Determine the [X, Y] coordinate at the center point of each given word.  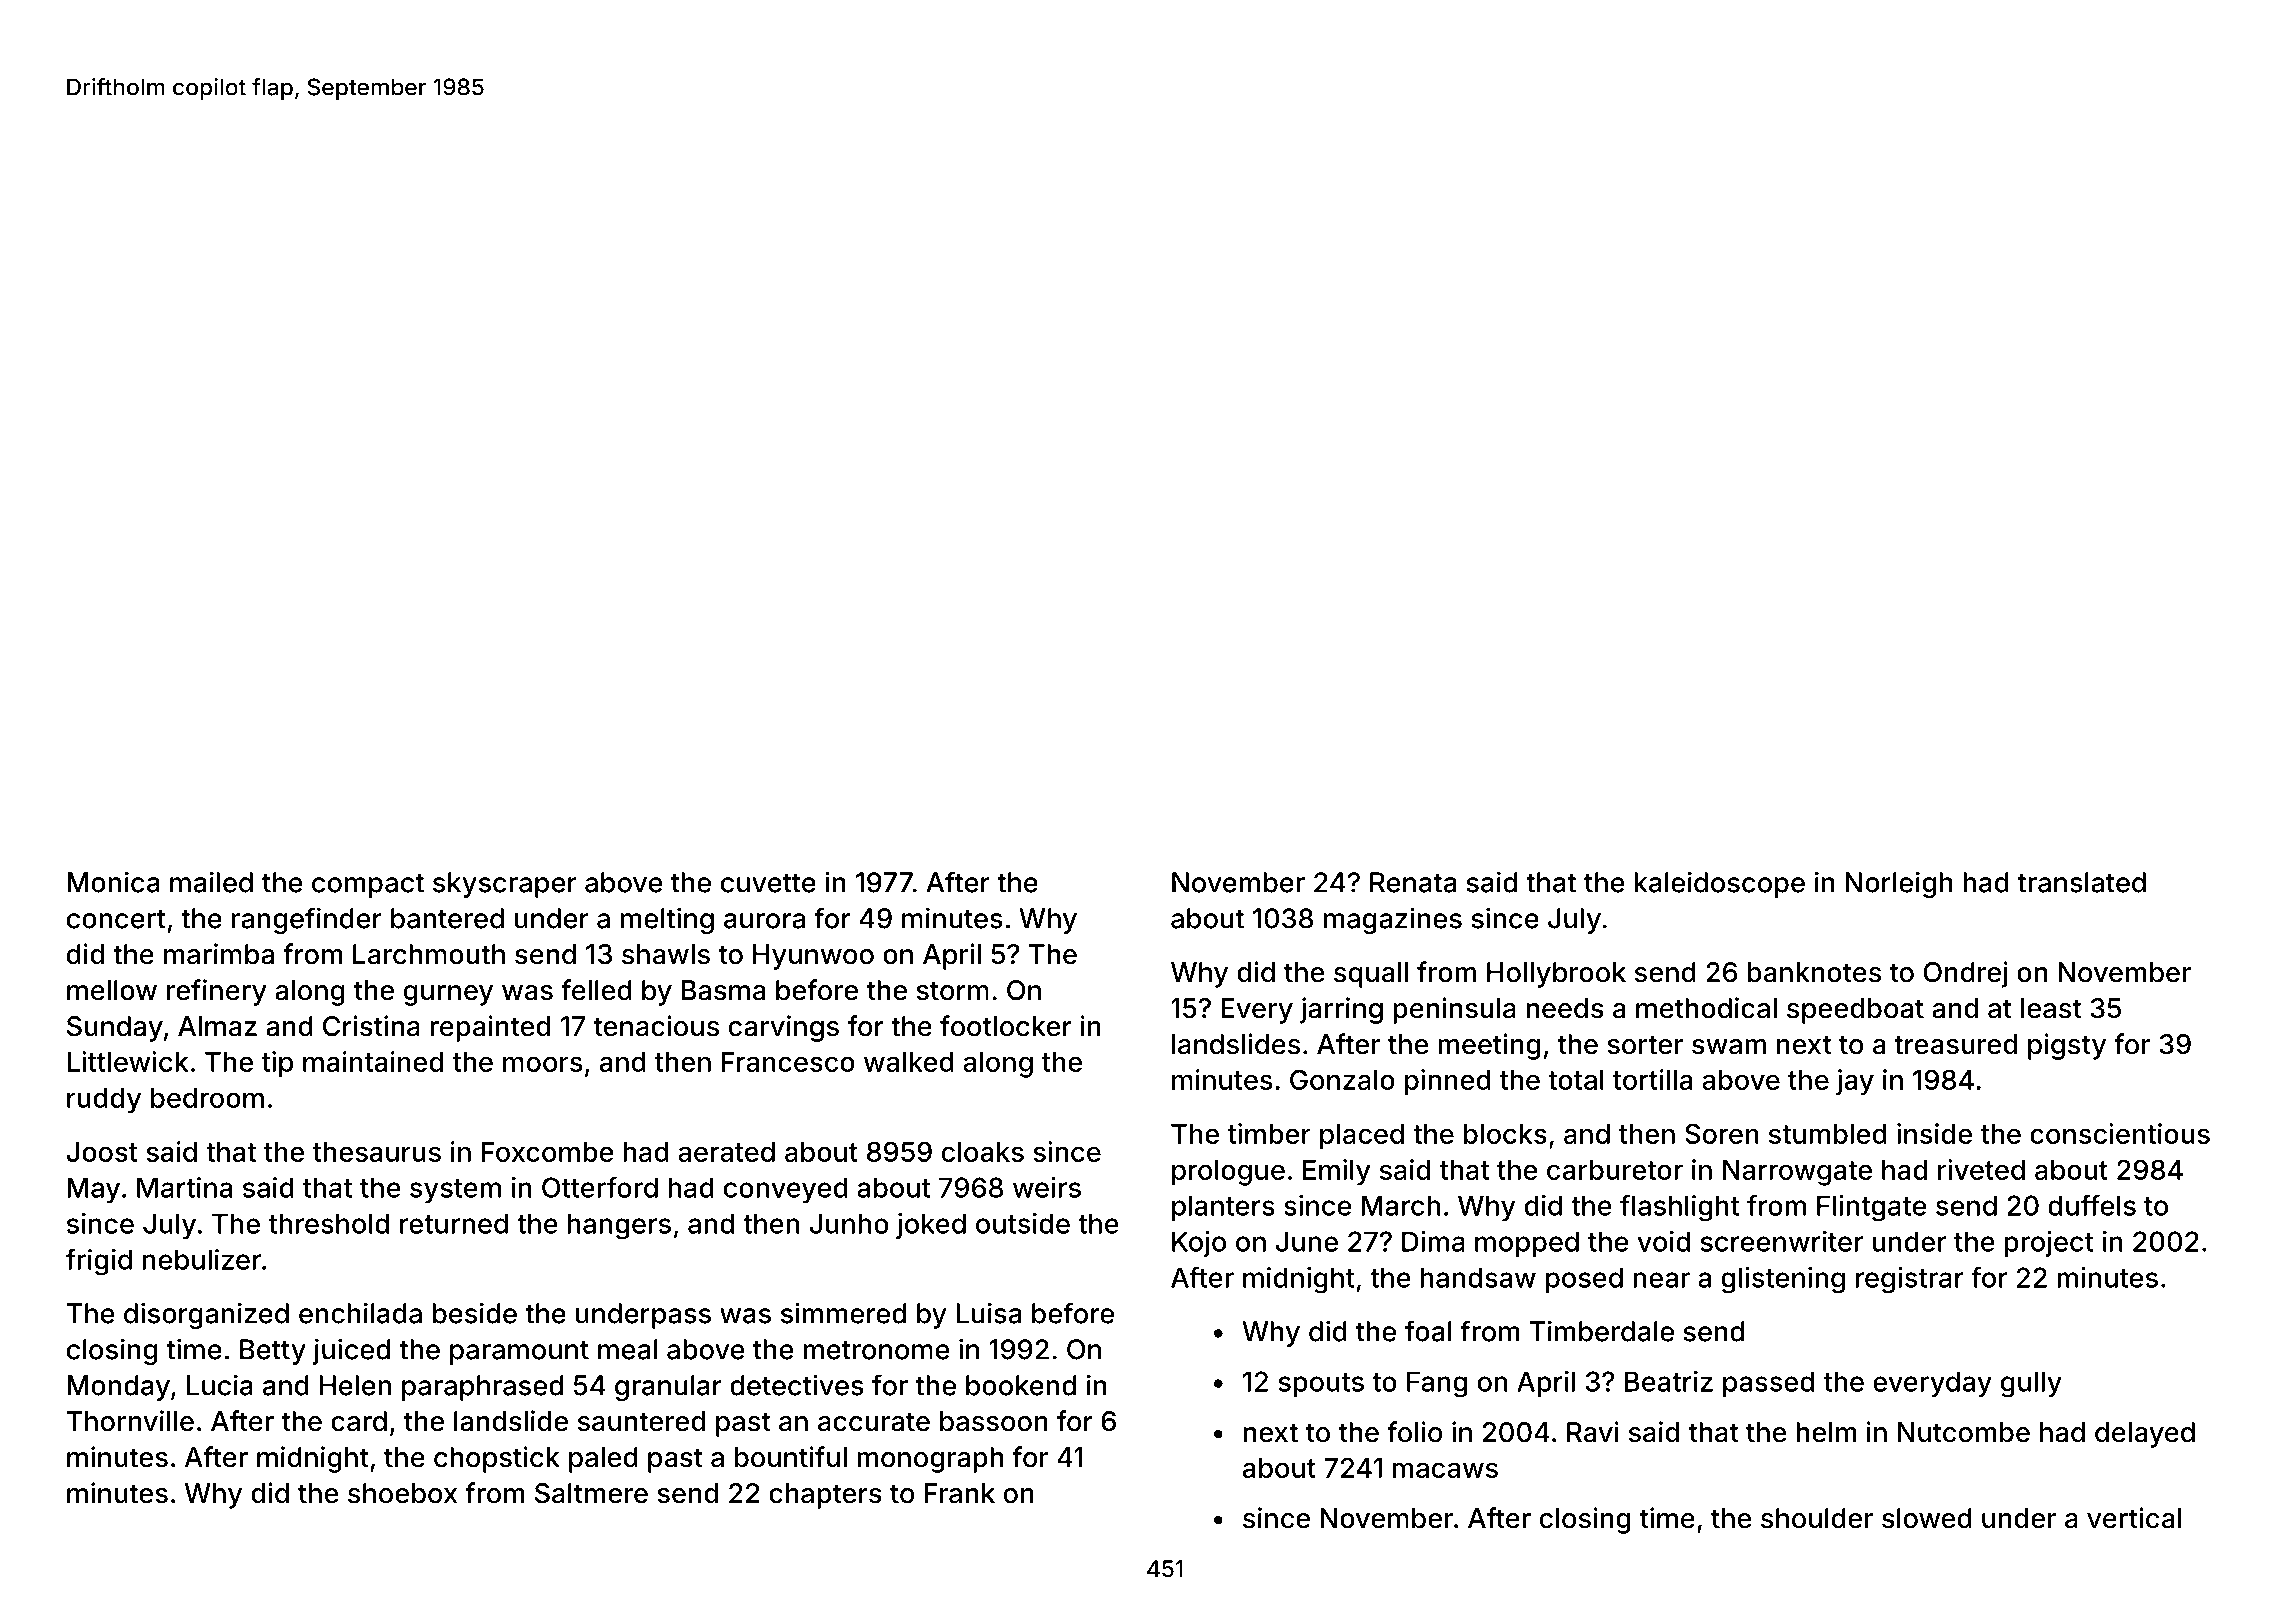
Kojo [1199, 1244]
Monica [113, 882]
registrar [1910, 1280]
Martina [184, 1187]
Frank [959, 1493]
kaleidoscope [1719, 884]
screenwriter [1782, 1241]
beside [475, 1313]
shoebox [402, 1493]
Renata [1413, 882]
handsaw [1478, 1277]
